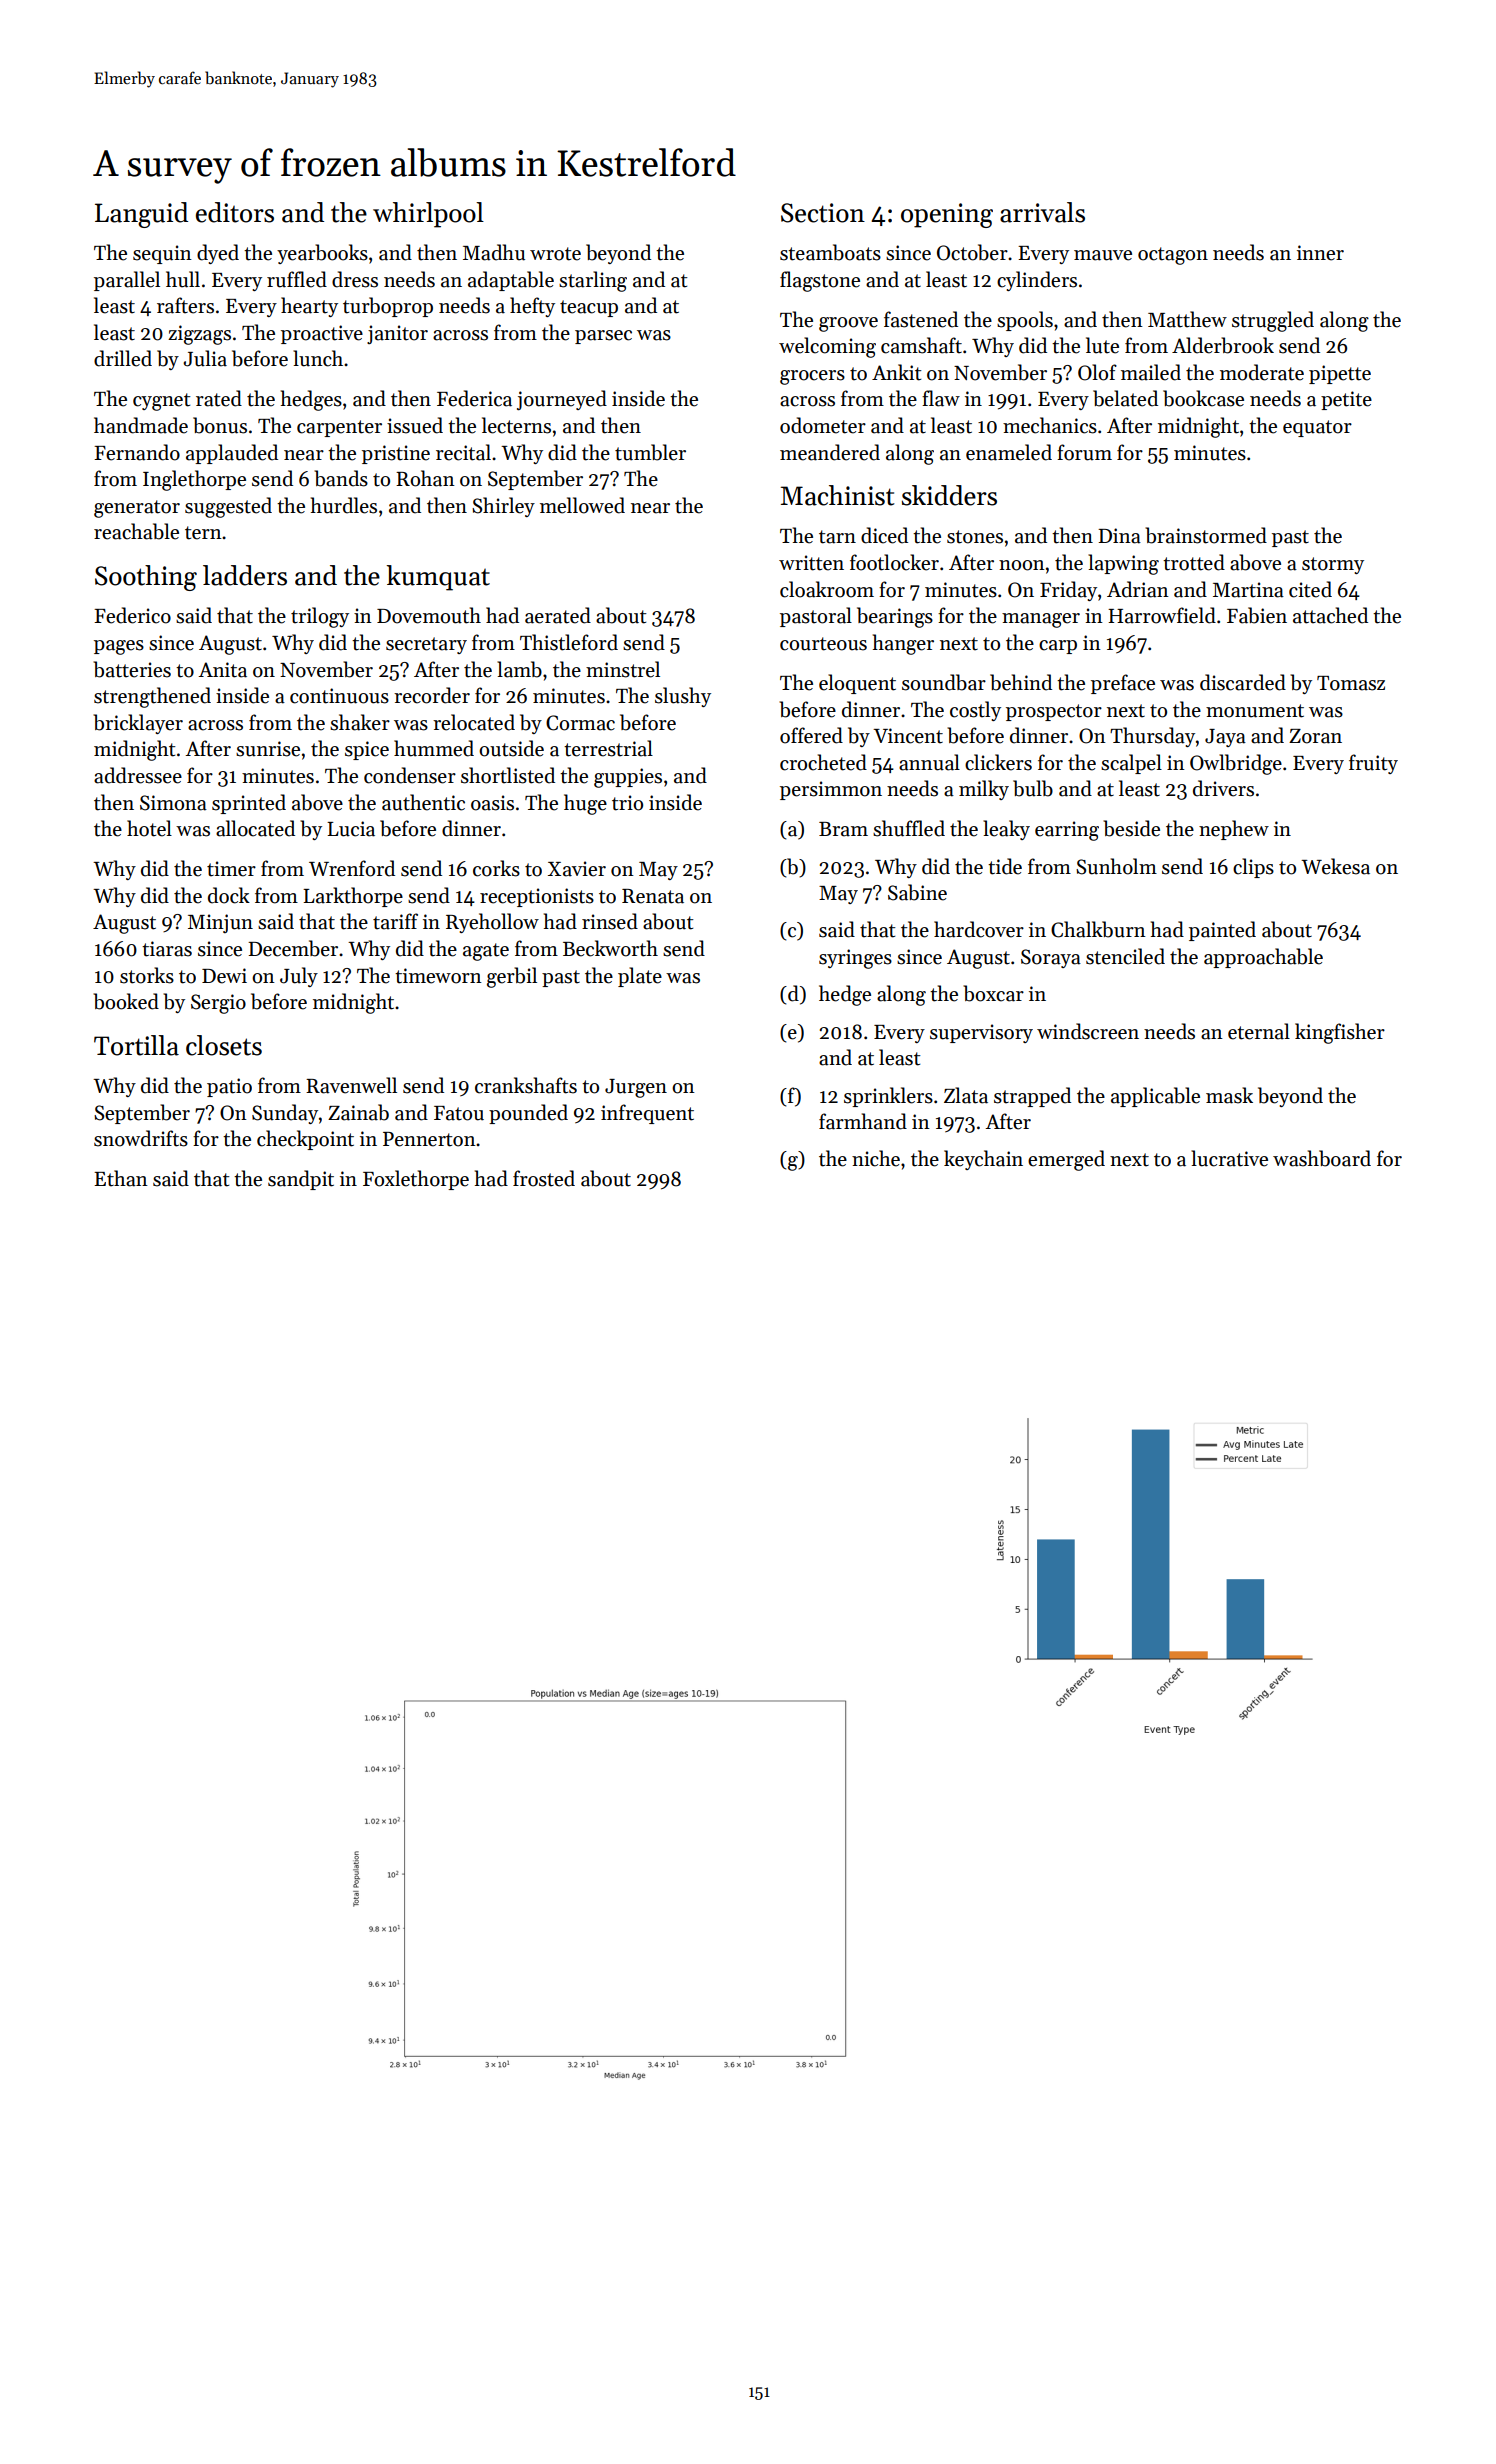  What do you see at coordinates (1125, 956) in the image?
I see `stenciled` at bounding box center [1125, 956].
